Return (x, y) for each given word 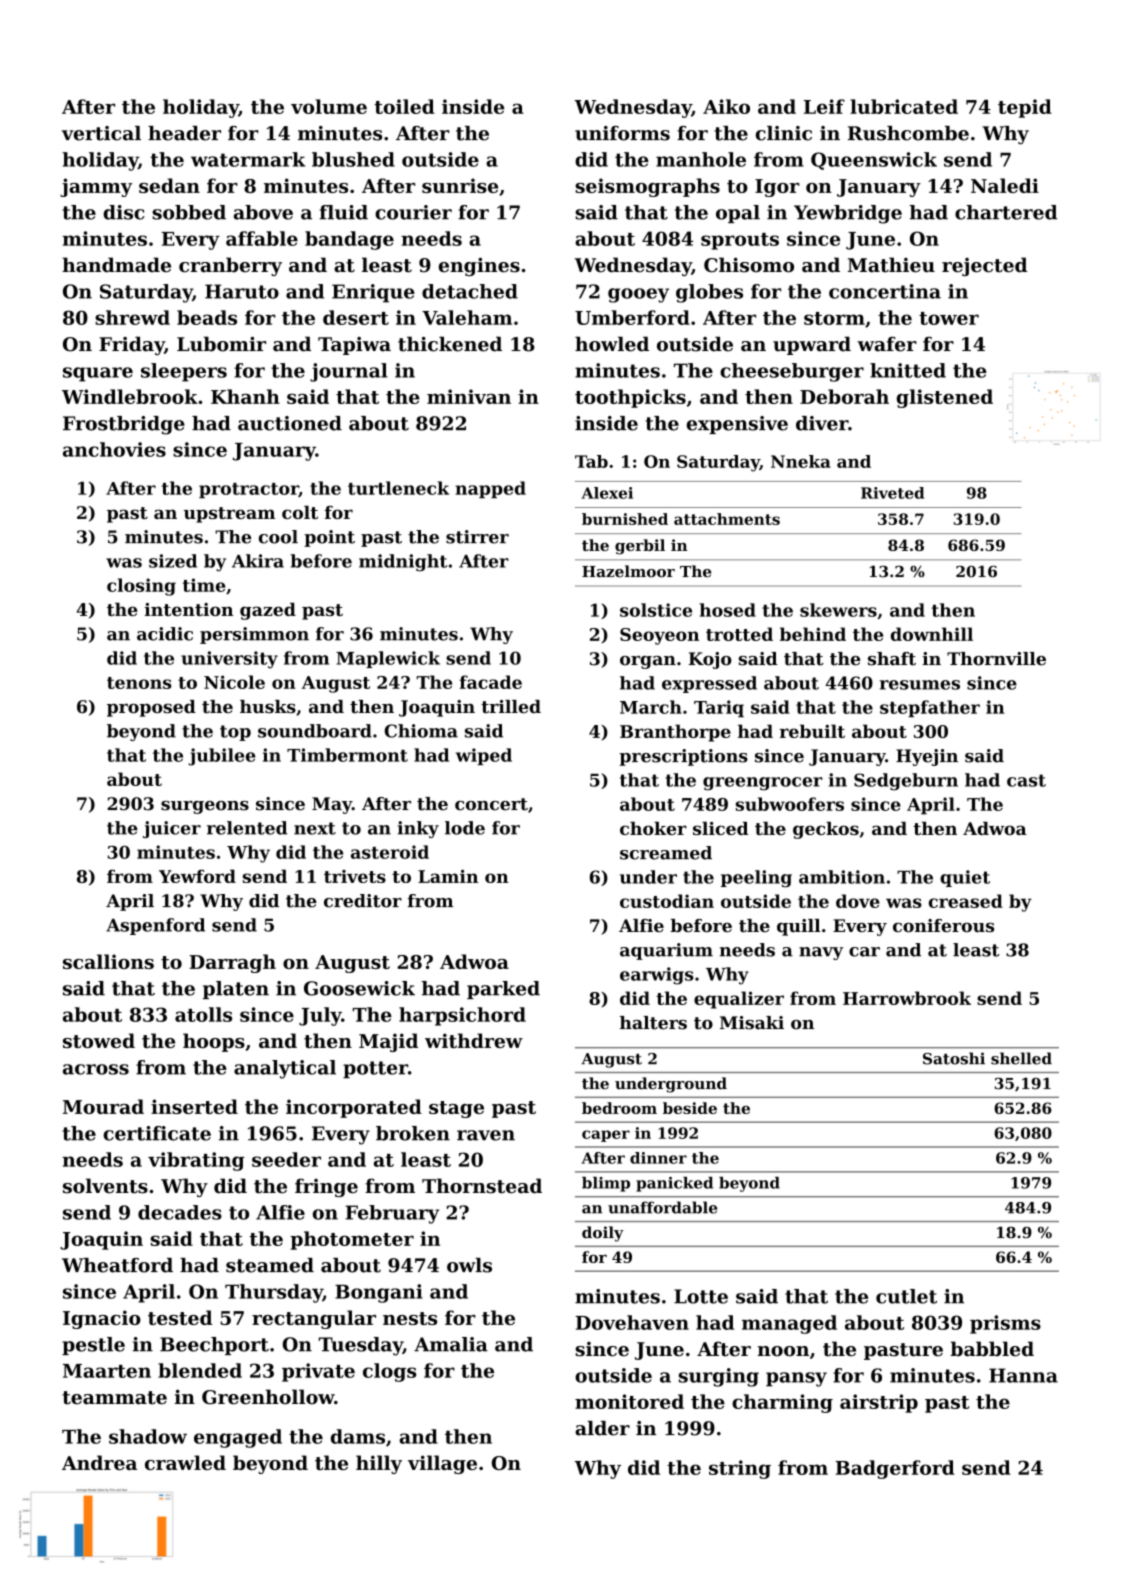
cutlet (906, 1296)
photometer (352, 1240)
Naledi (1005, 185)
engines (479, 266)
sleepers (184, 372)
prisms (1005, 1324)
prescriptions (683, 757)
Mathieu (891, 265)
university (229, 660)
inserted (194, 1106)
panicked (674, 1184)
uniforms (622, 133)
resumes (920, 685)
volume (329, 106)
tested (180, 1317)
